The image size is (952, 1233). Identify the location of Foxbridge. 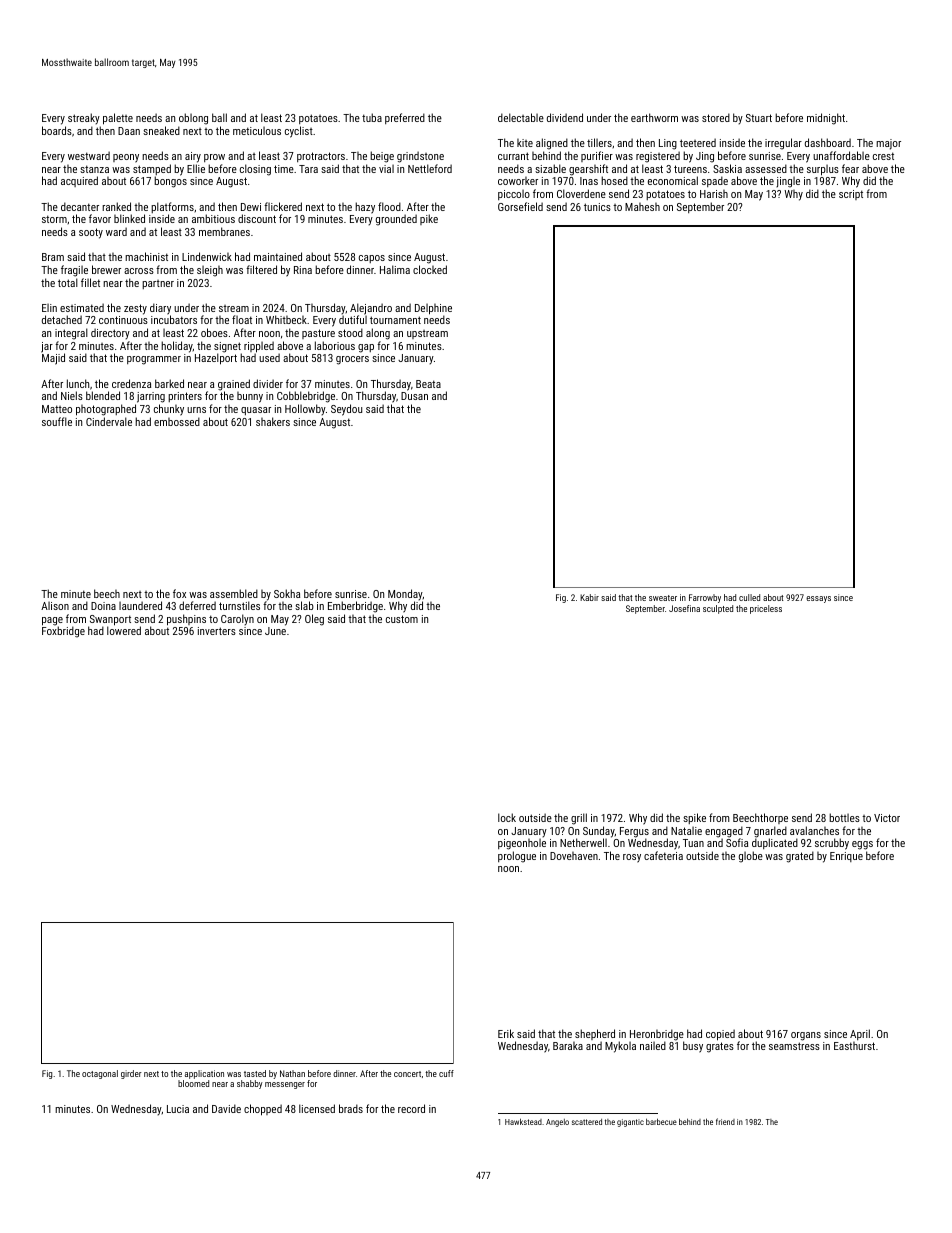
(63, 632).
